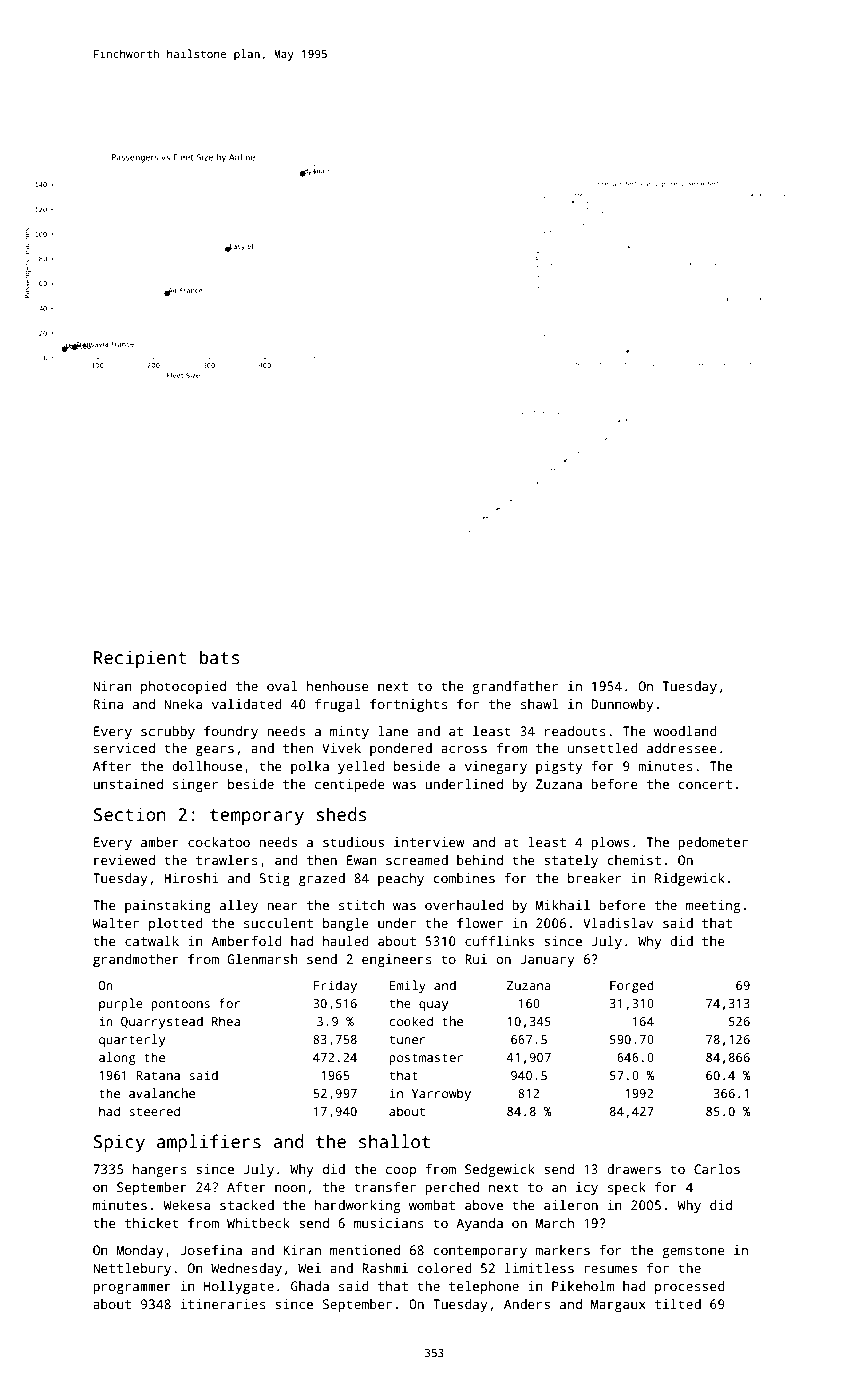 This image has width=849, height=1400. I want to click on Forged, so click(632, 986).
